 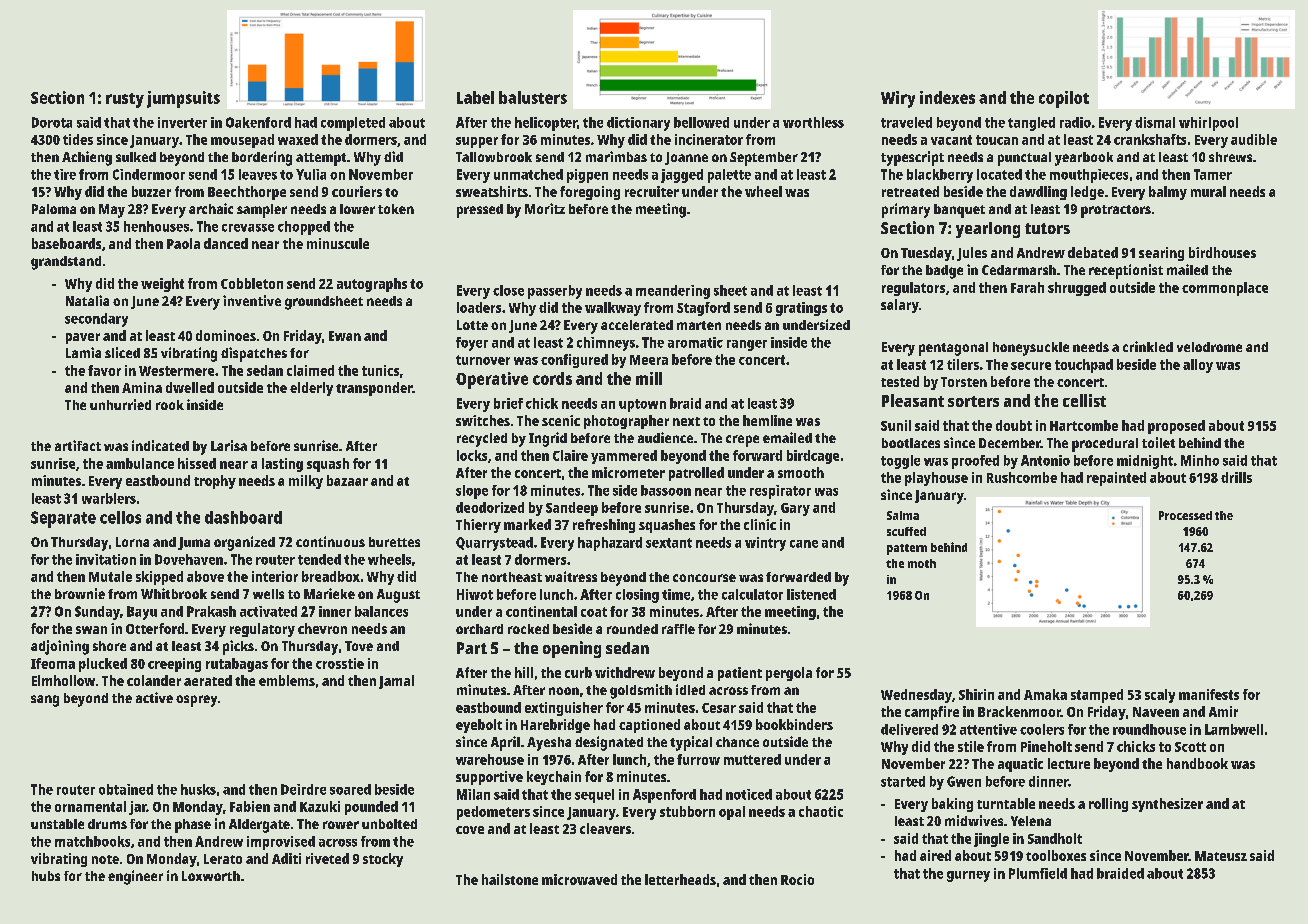 What do you see at coordinates (533, 97) in the screenshot?
I see `balusters` at bounding box center [533, 97].
